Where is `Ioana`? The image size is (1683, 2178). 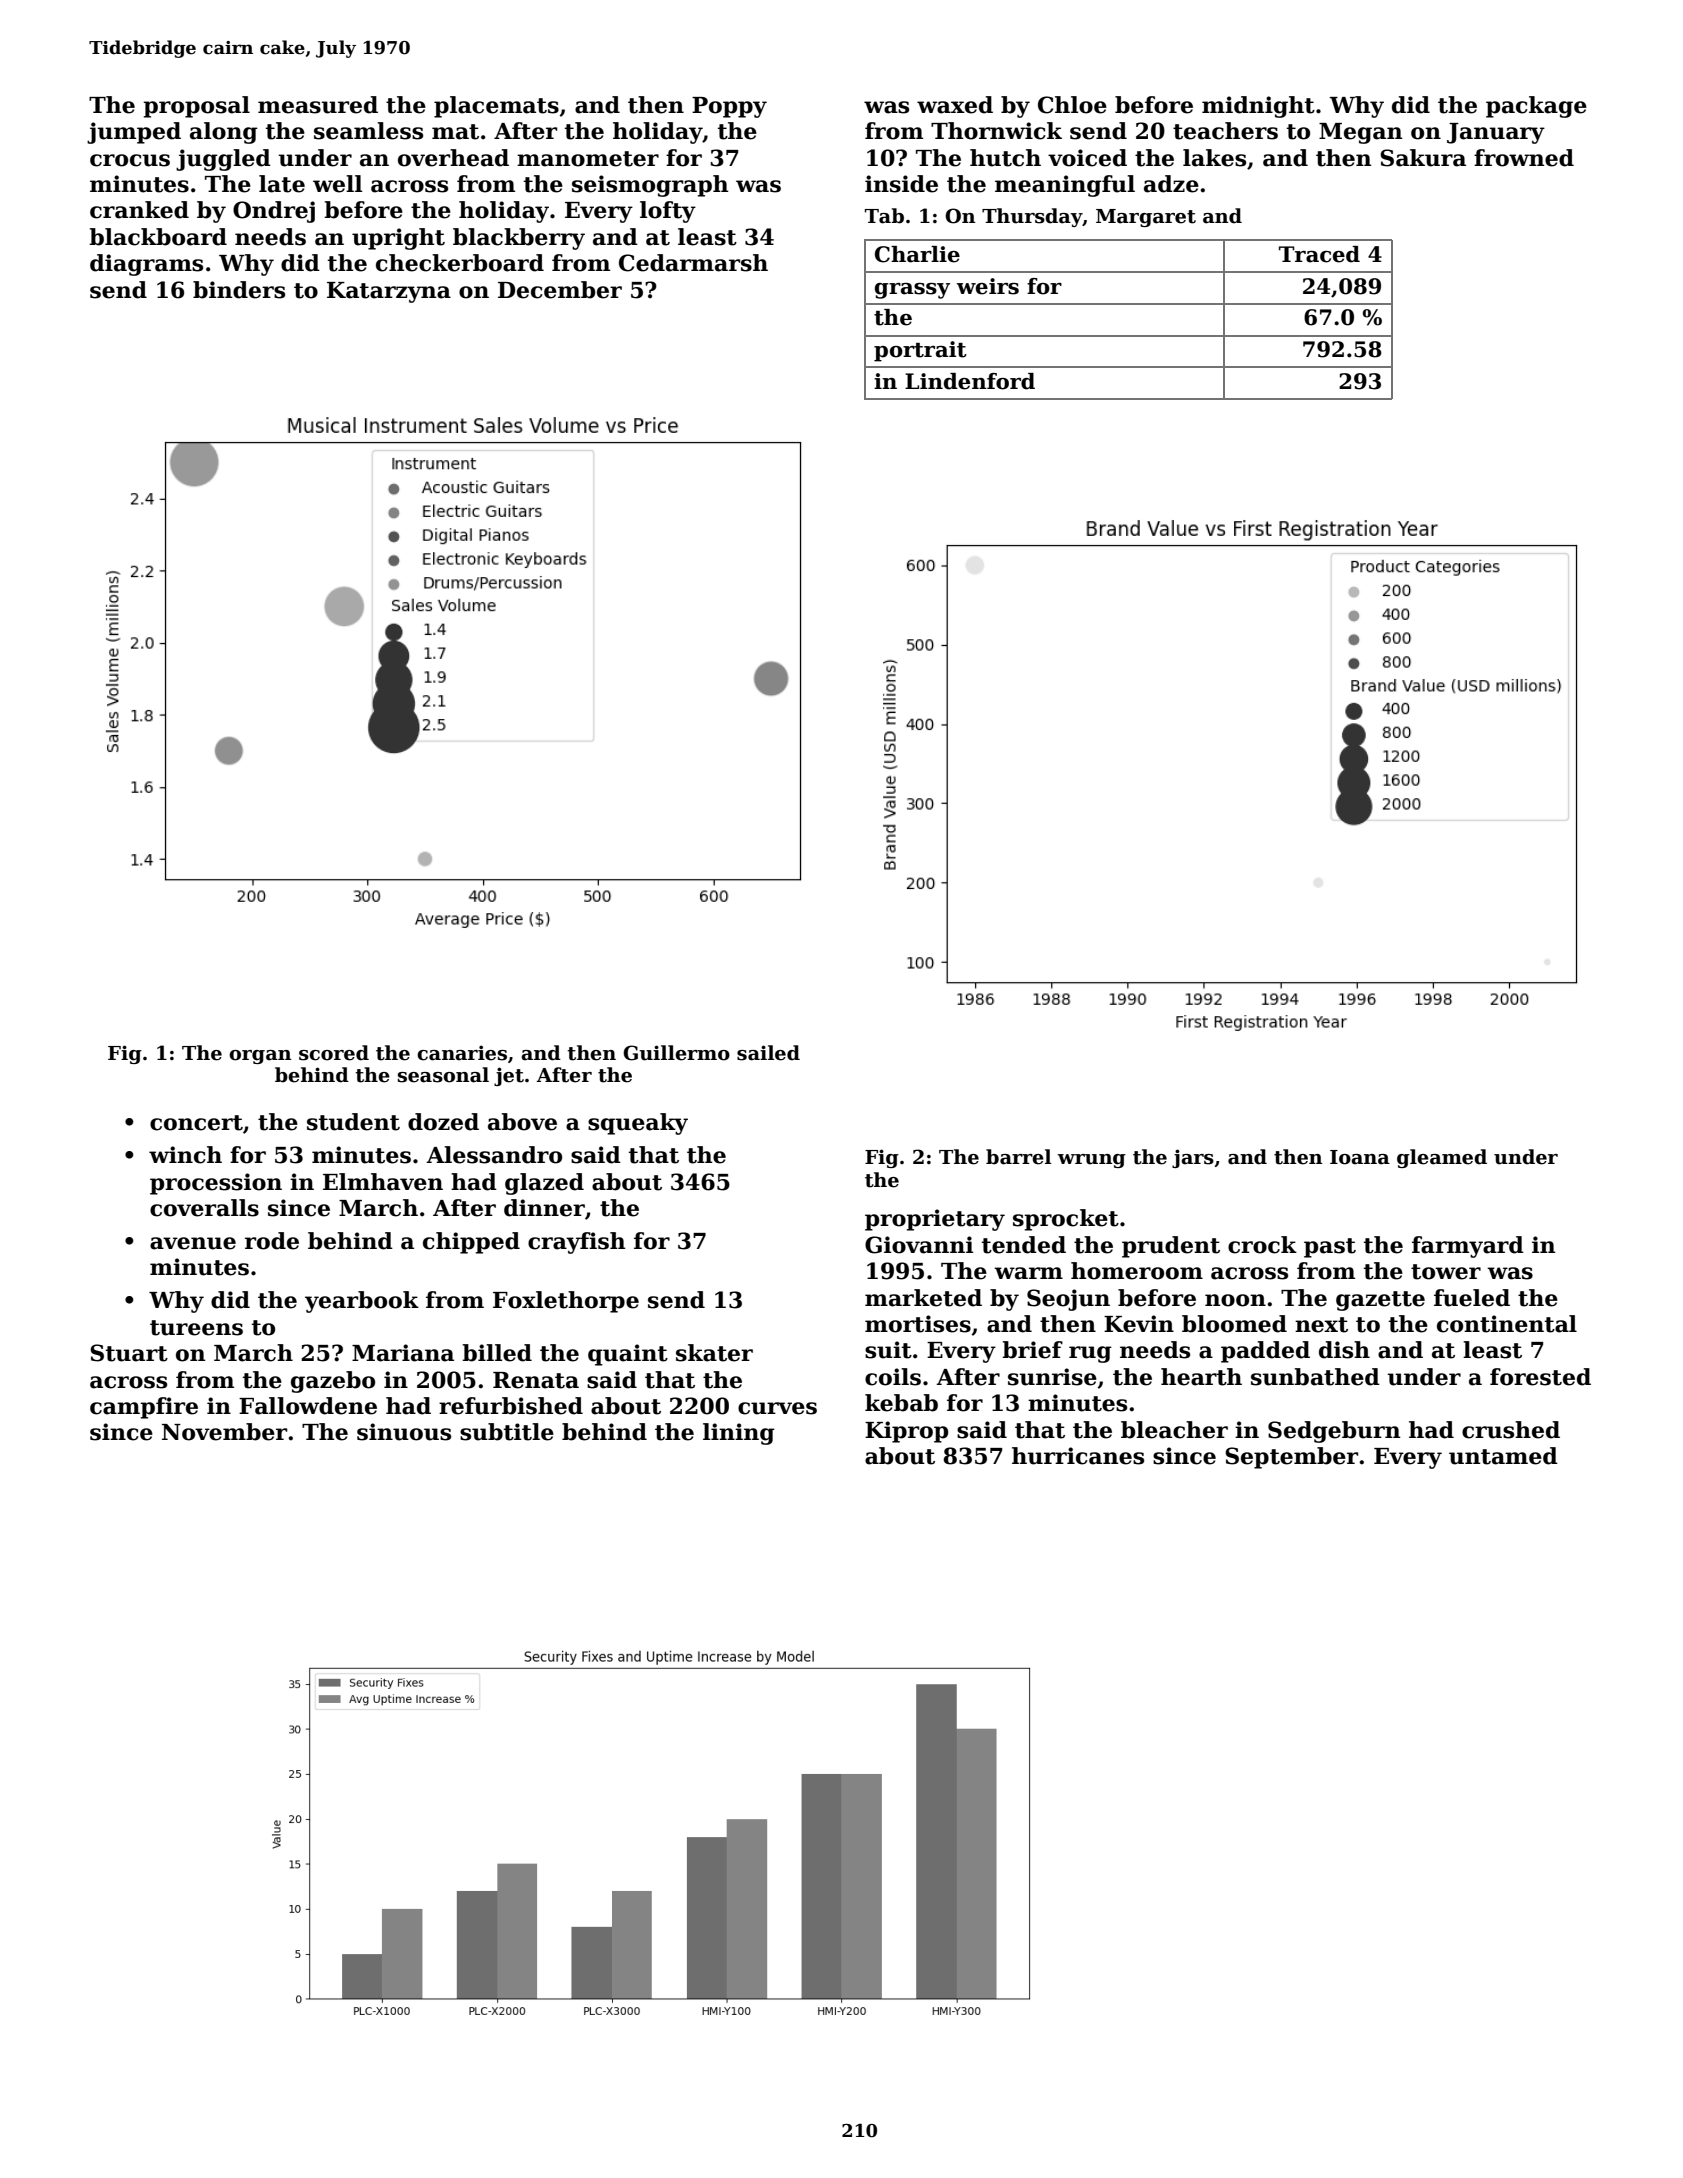
Ioana is located at coordinates (1360, 1157).
